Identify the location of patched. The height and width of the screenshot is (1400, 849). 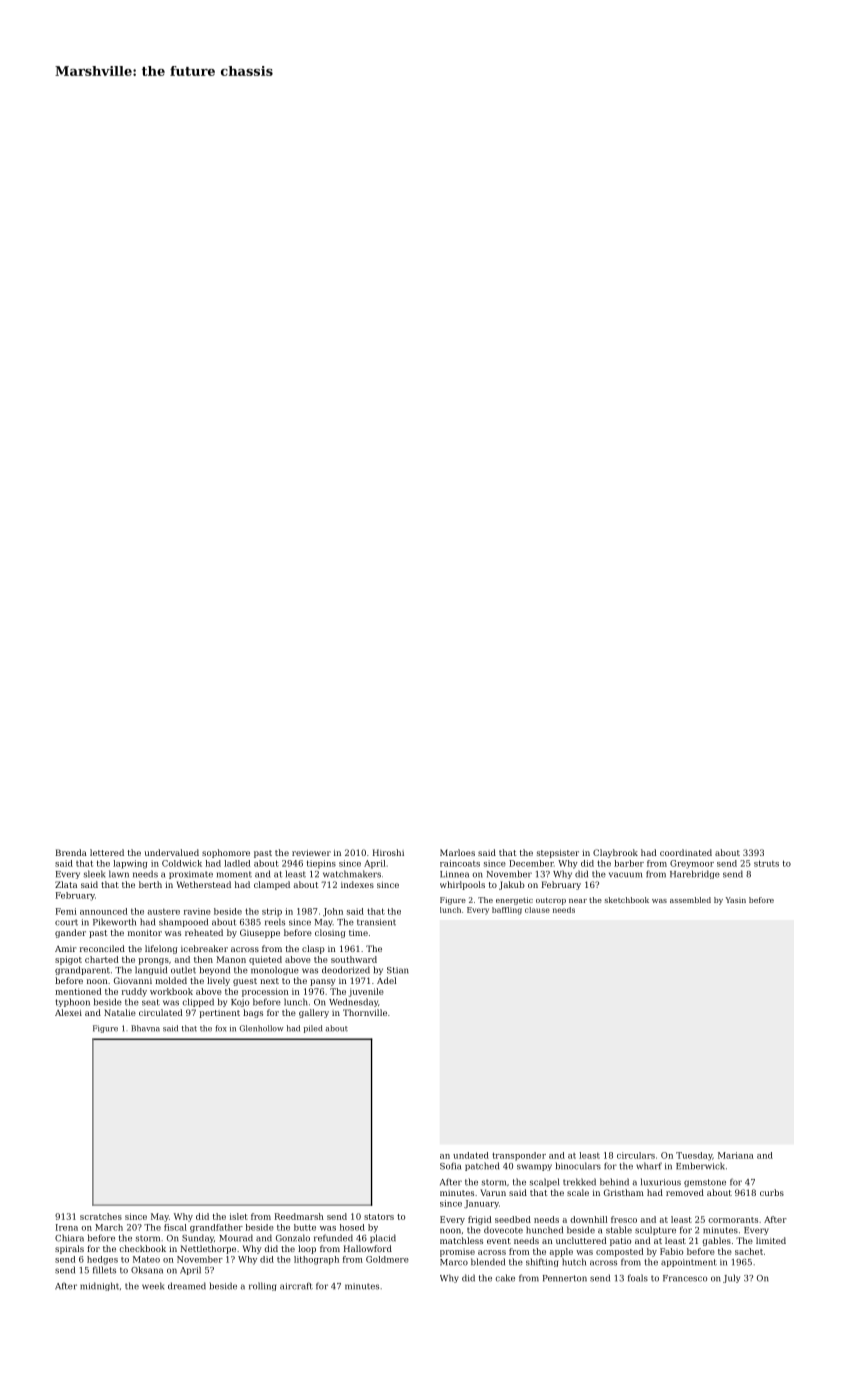
(482, 1166).
